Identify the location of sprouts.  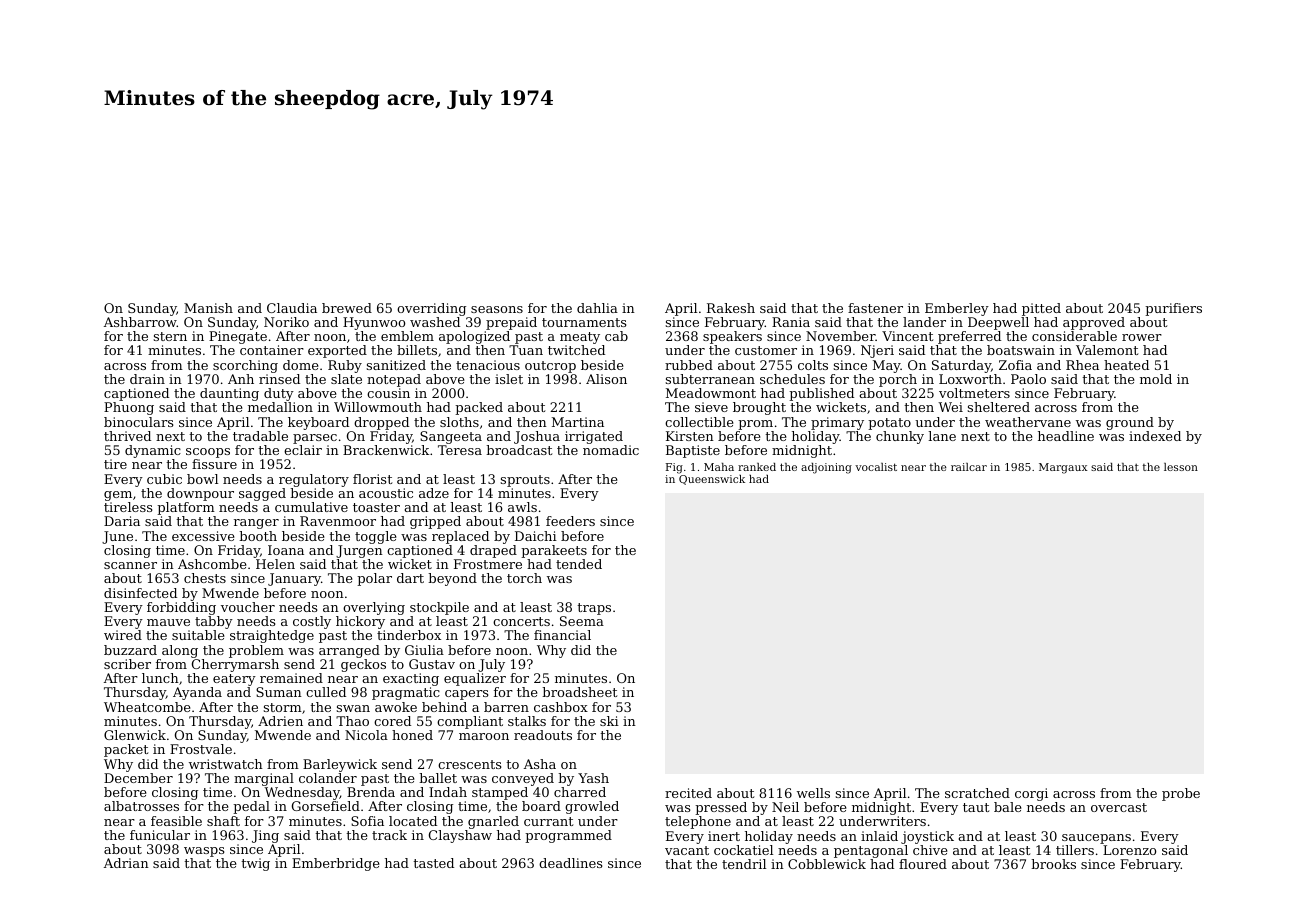
(525, 481).
